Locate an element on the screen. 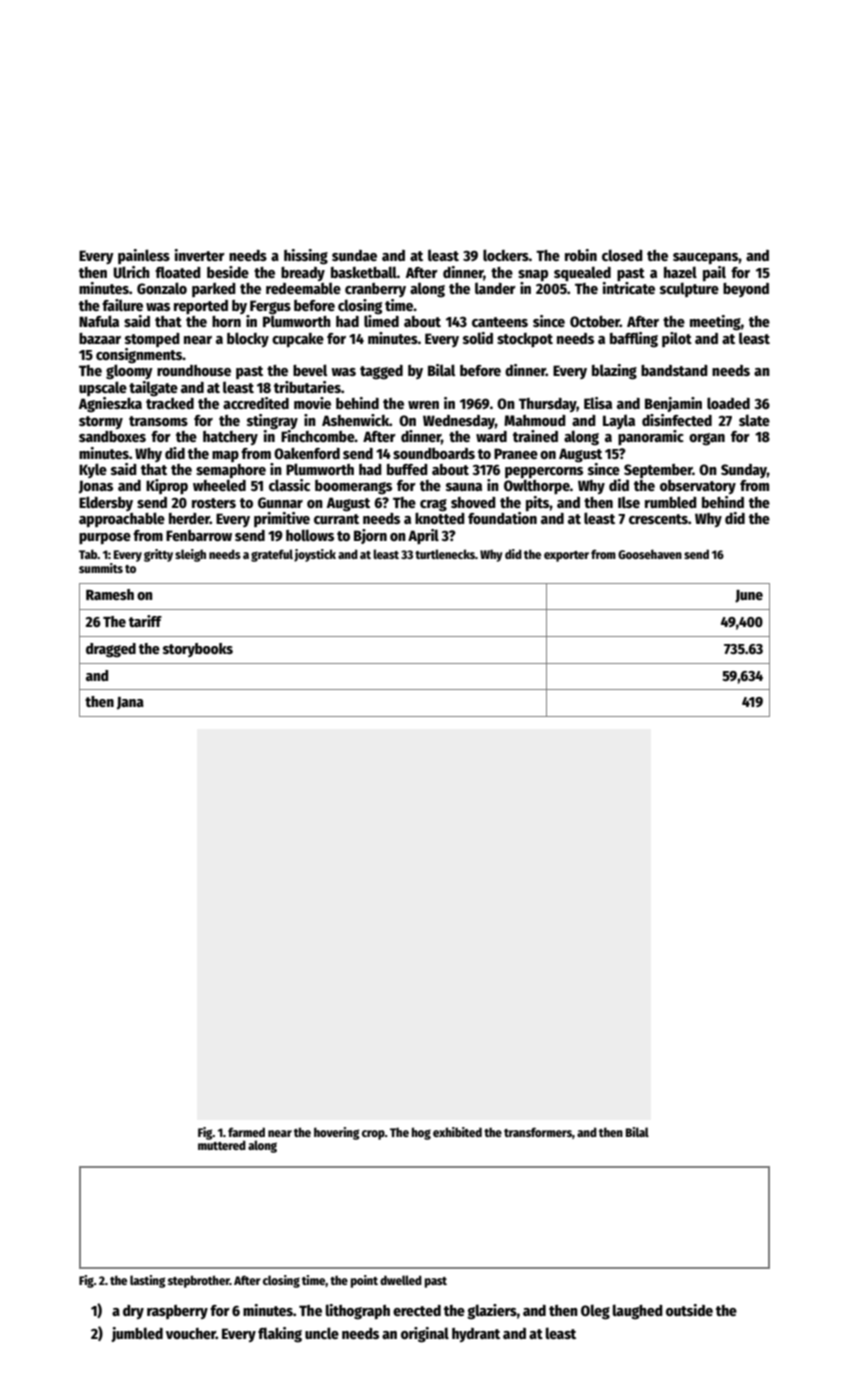 This screenshot has height=1400, width=849. outside is located at coordinates (689, 1310).
